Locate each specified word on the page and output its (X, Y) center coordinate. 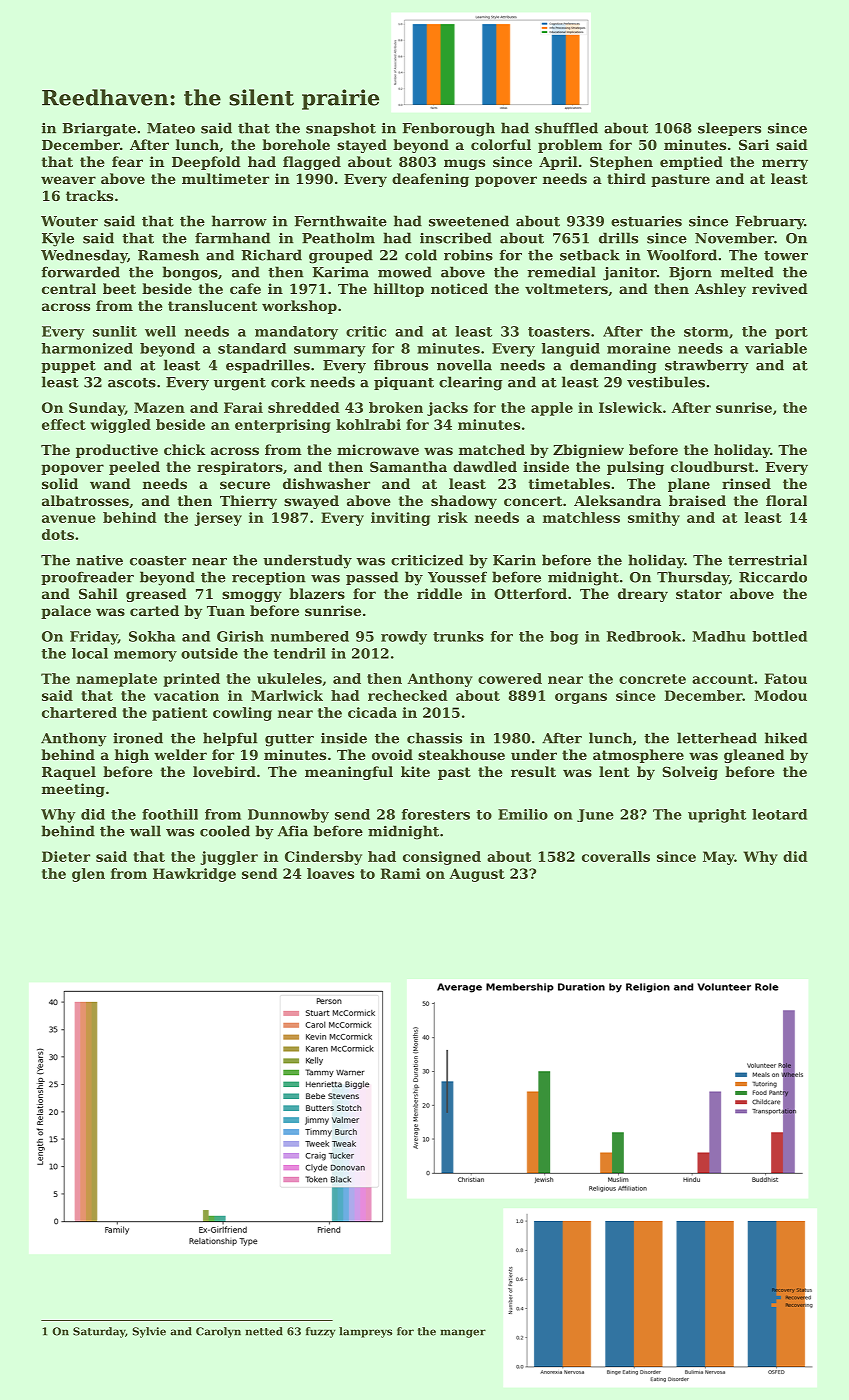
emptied (691, 163)
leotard (779, 814)
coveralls (616, 856)
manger (463, 1333)
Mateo (171, 128)
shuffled (566, 128)
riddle (439, 593)
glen (88, 875)
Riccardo (773, 577)
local (90, 653)
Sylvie (149, 1332)
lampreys (365, 1332)
